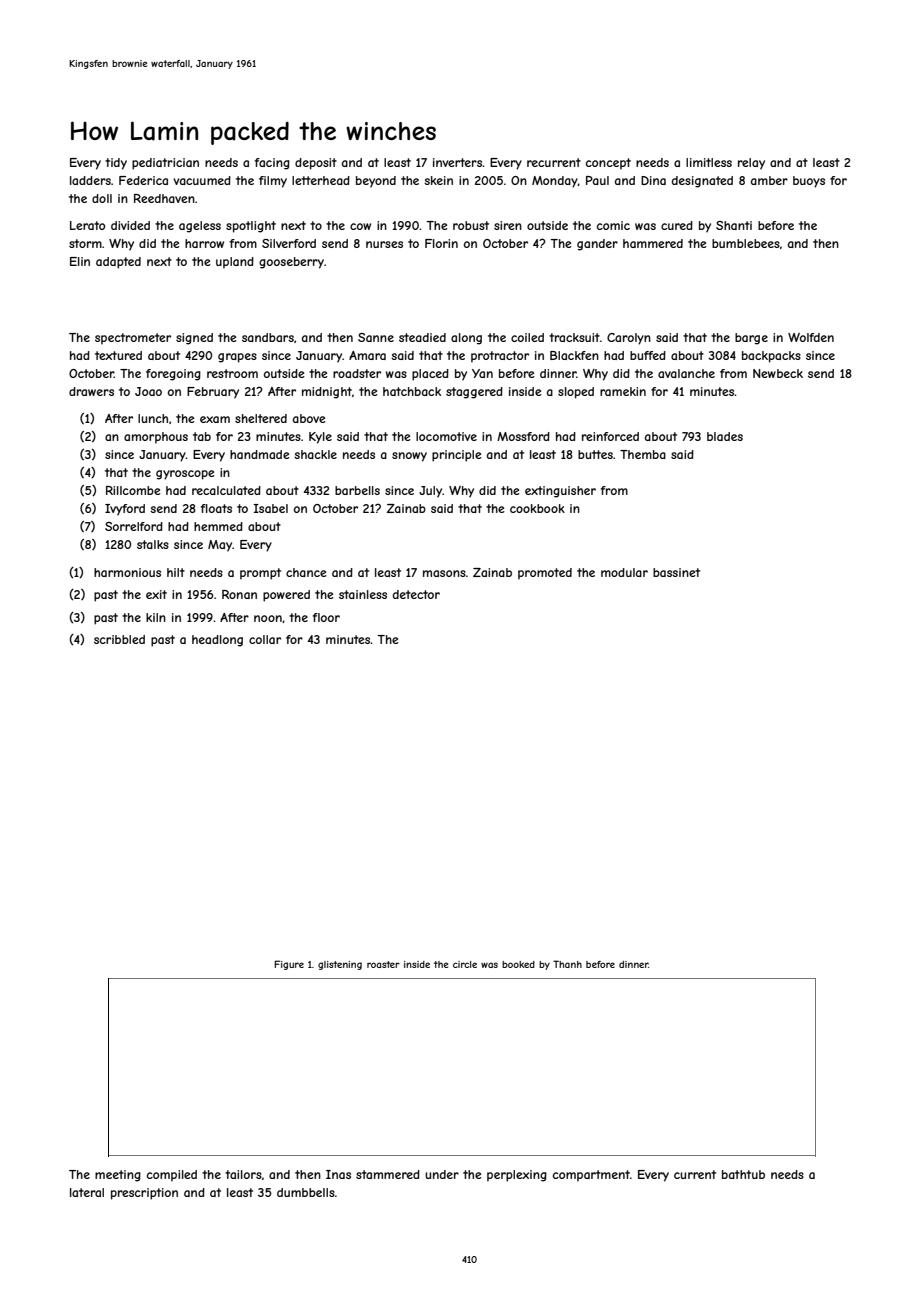 The height and width of the image is (1308, 924). What do you see at coordinates (165, 164) in the image?
I see `pediatrician` at bounding box center [165, 164].
